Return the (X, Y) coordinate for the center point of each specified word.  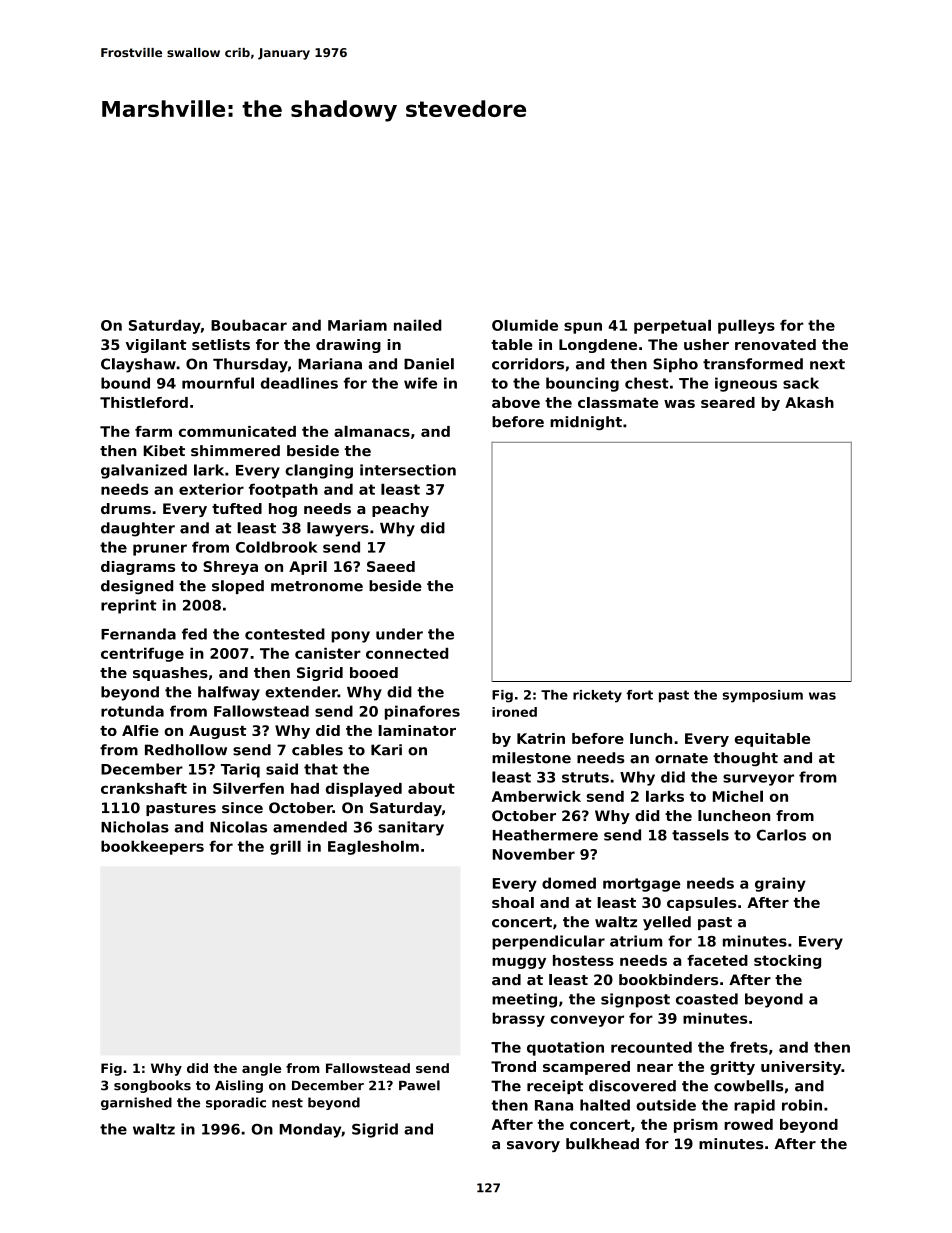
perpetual (672, 326)
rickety (597, 696)
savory (533, 1146)
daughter (138, 529)
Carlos (781, 835)
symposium (763, 696)
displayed (364, 789)
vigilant (155, 346)
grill (285, 847)
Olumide (525, 325)
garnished (136, 1103)
